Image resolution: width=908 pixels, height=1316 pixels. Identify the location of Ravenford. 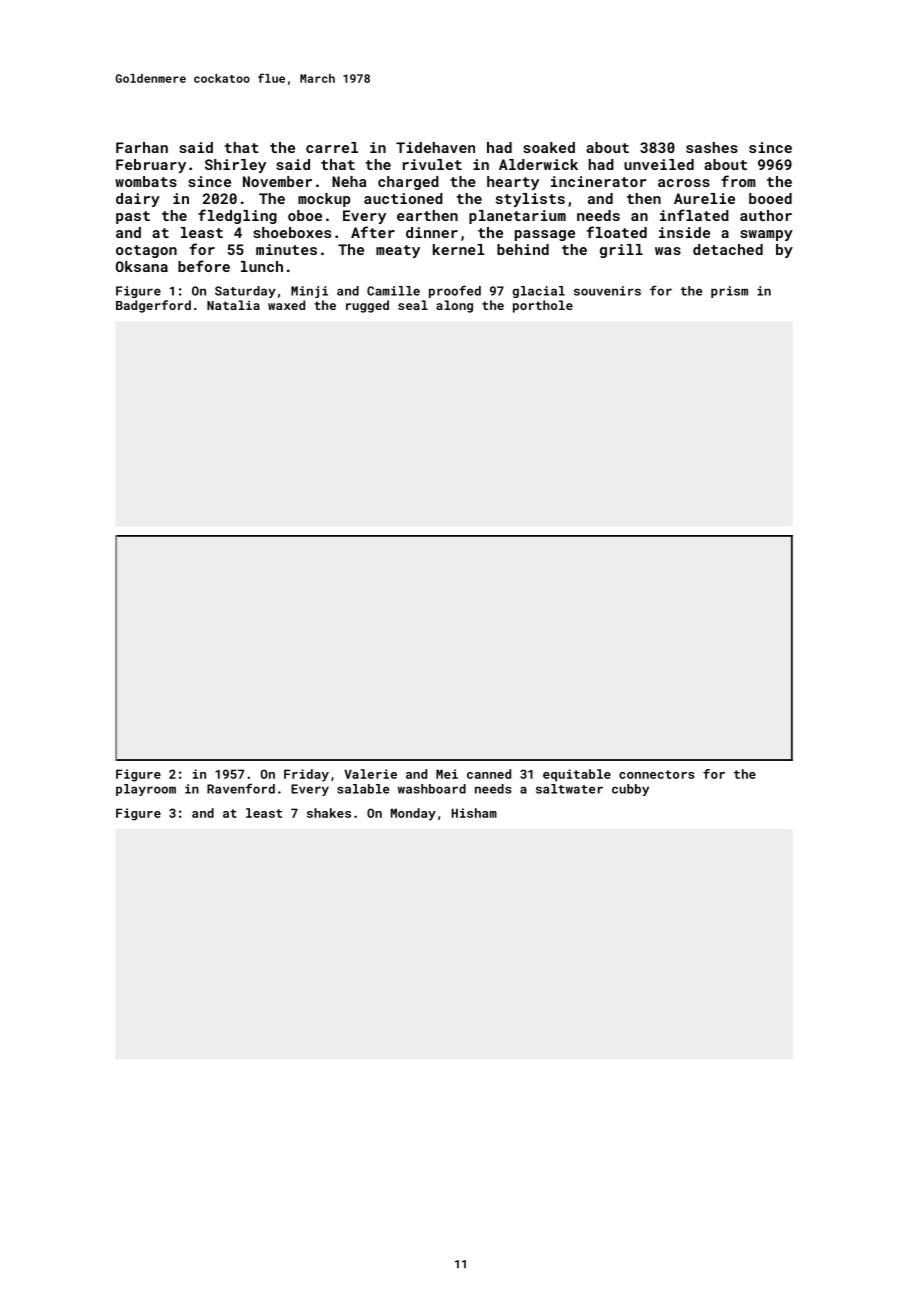
(241, 788).
